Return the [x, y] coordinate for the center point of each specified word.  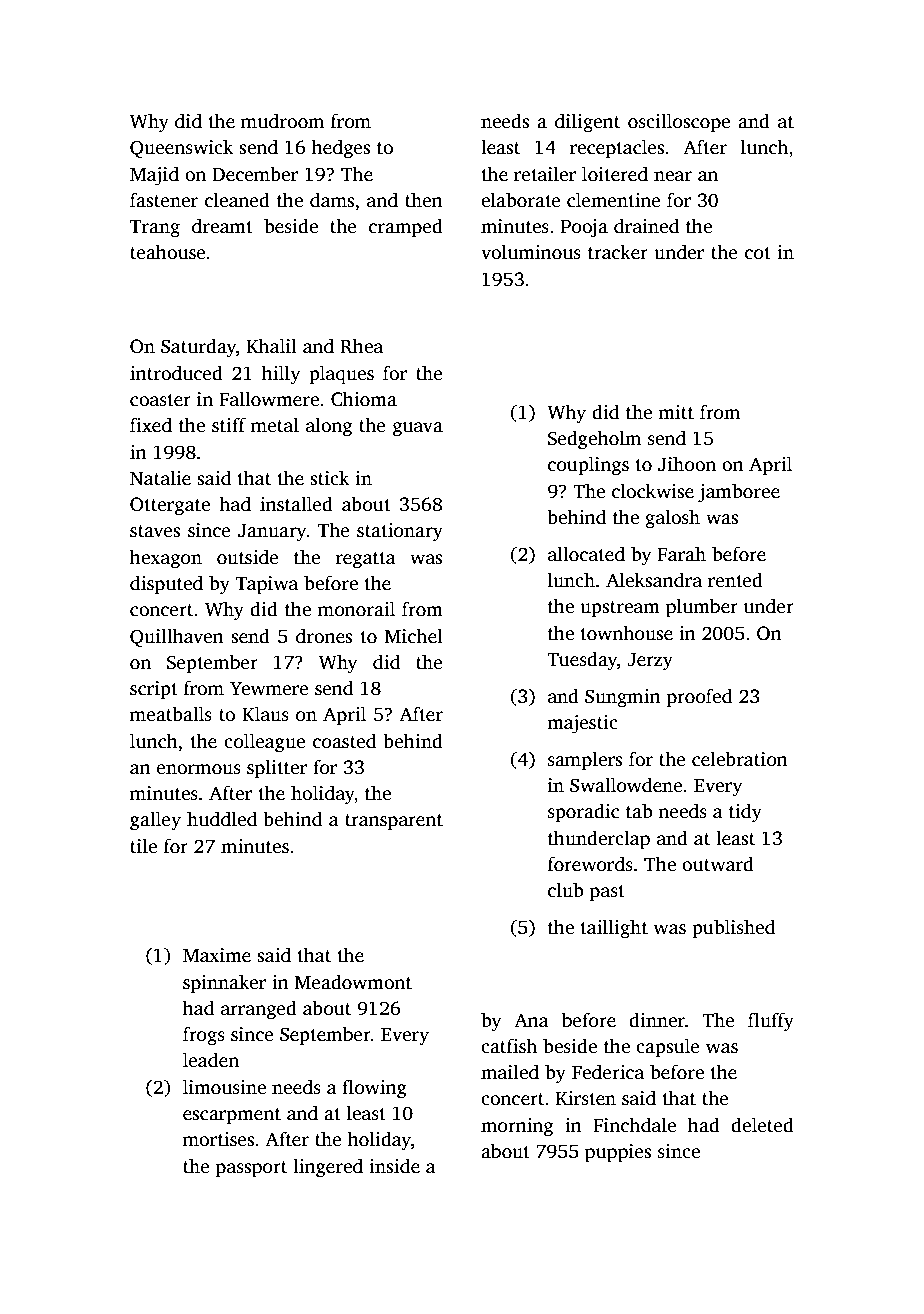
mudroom [282, 121]
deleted [762, 1125]
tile [143, 846]
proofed [699, 698]
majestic [582, 724]
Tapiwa [267, 585]
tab [639, 811]
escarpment [232, 1116]
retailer [545, 174]
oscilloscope [679, 123]
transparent [394, 822]
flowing [374, 1089]
